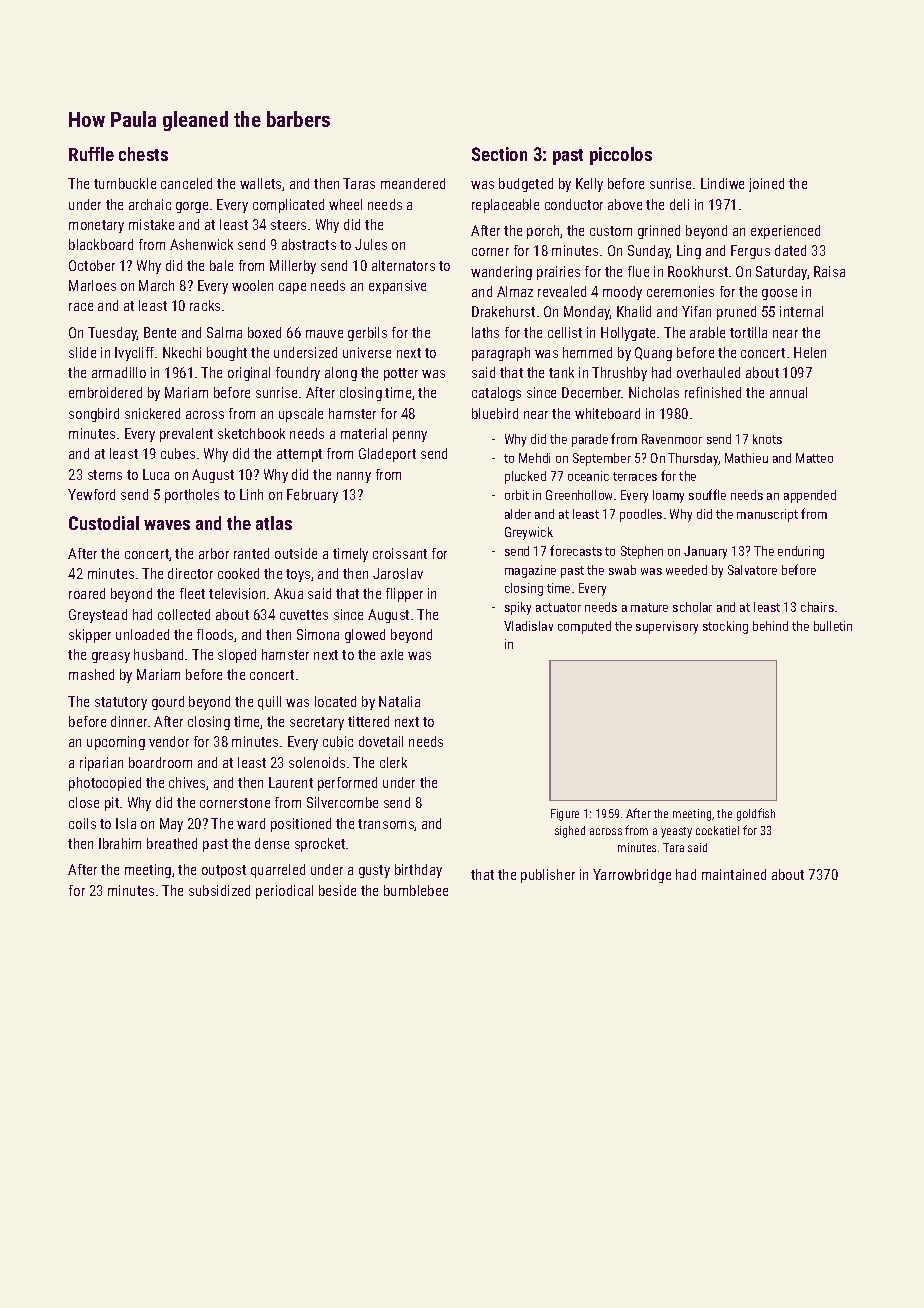 This screenshot has width=924, height=1308. What do you see at coordinates (156, 474) in the screenshot?
I see `Luca` at bounding box center [156, 474].
